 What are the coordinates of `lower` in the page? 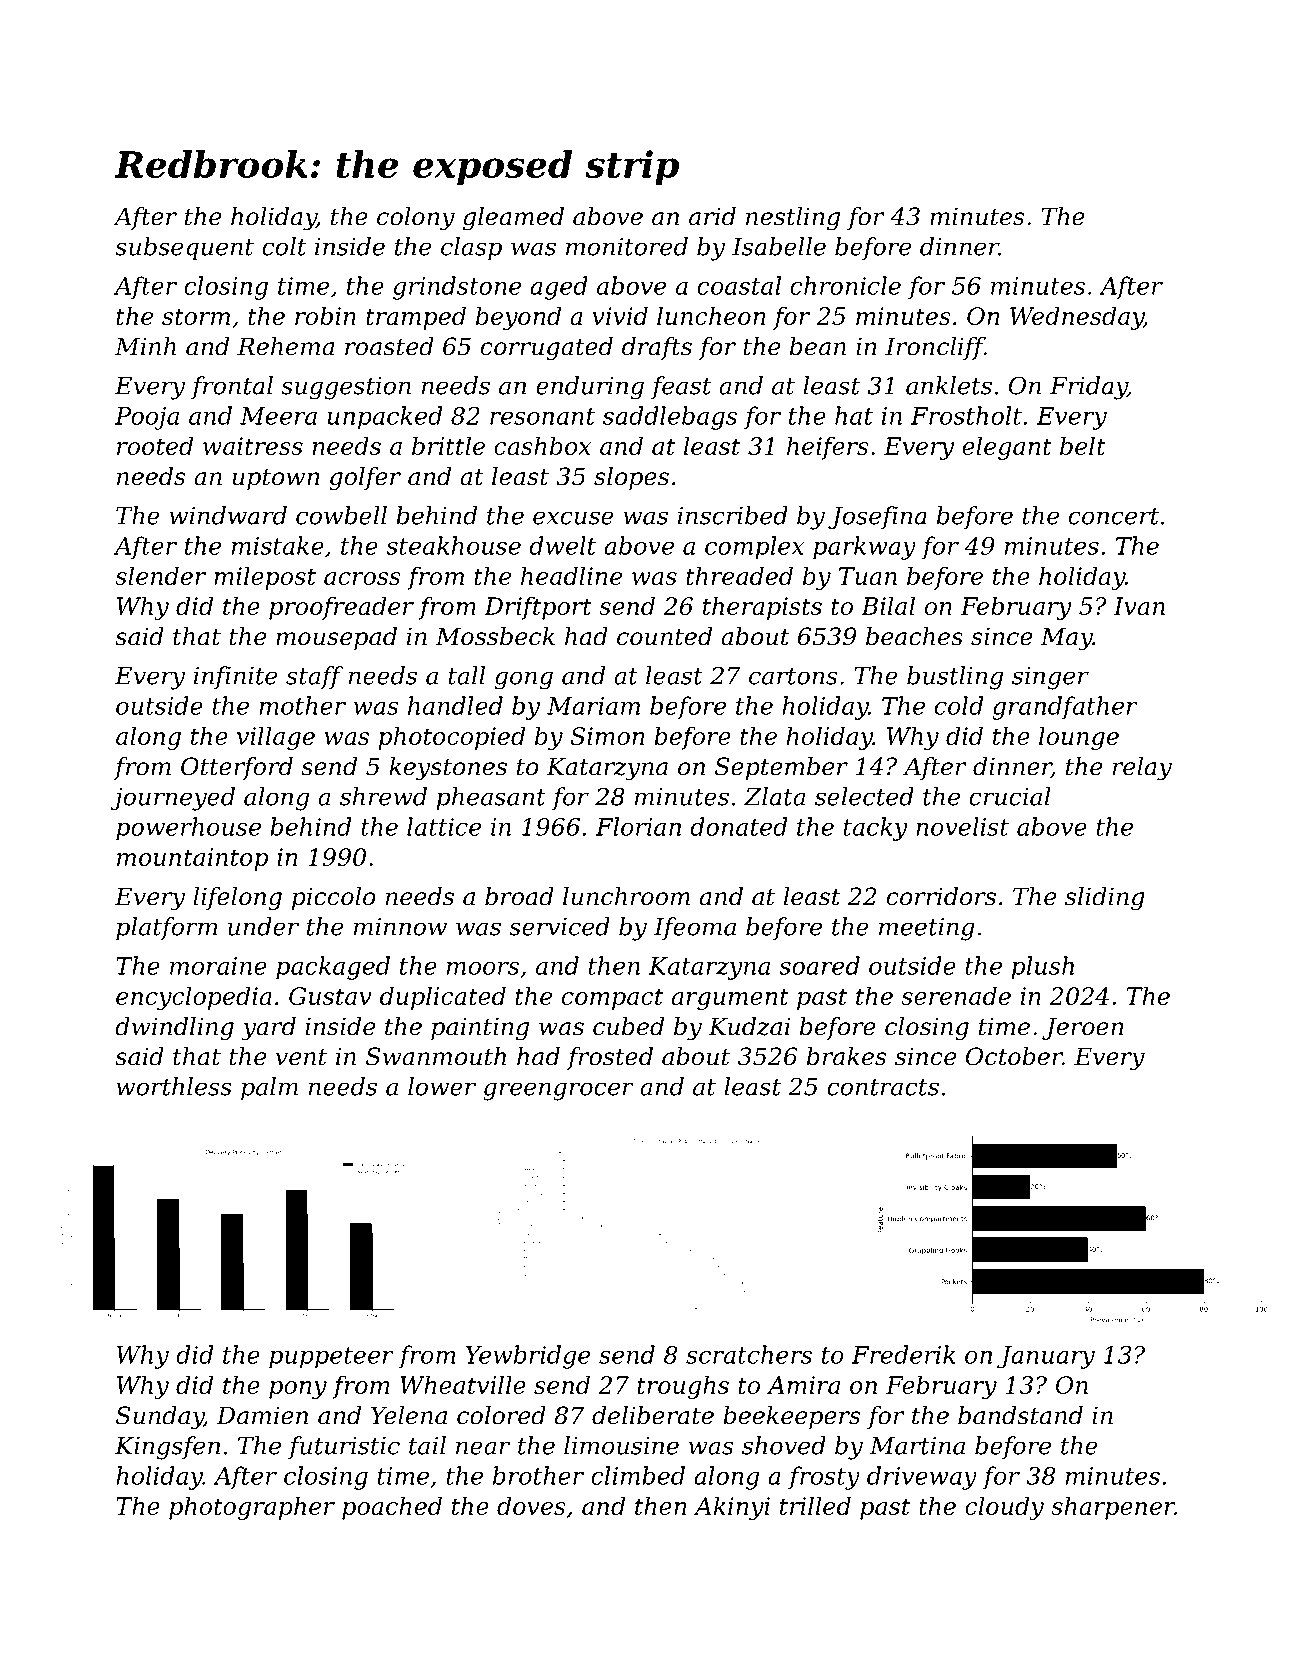 It's located at (442, 1086).
